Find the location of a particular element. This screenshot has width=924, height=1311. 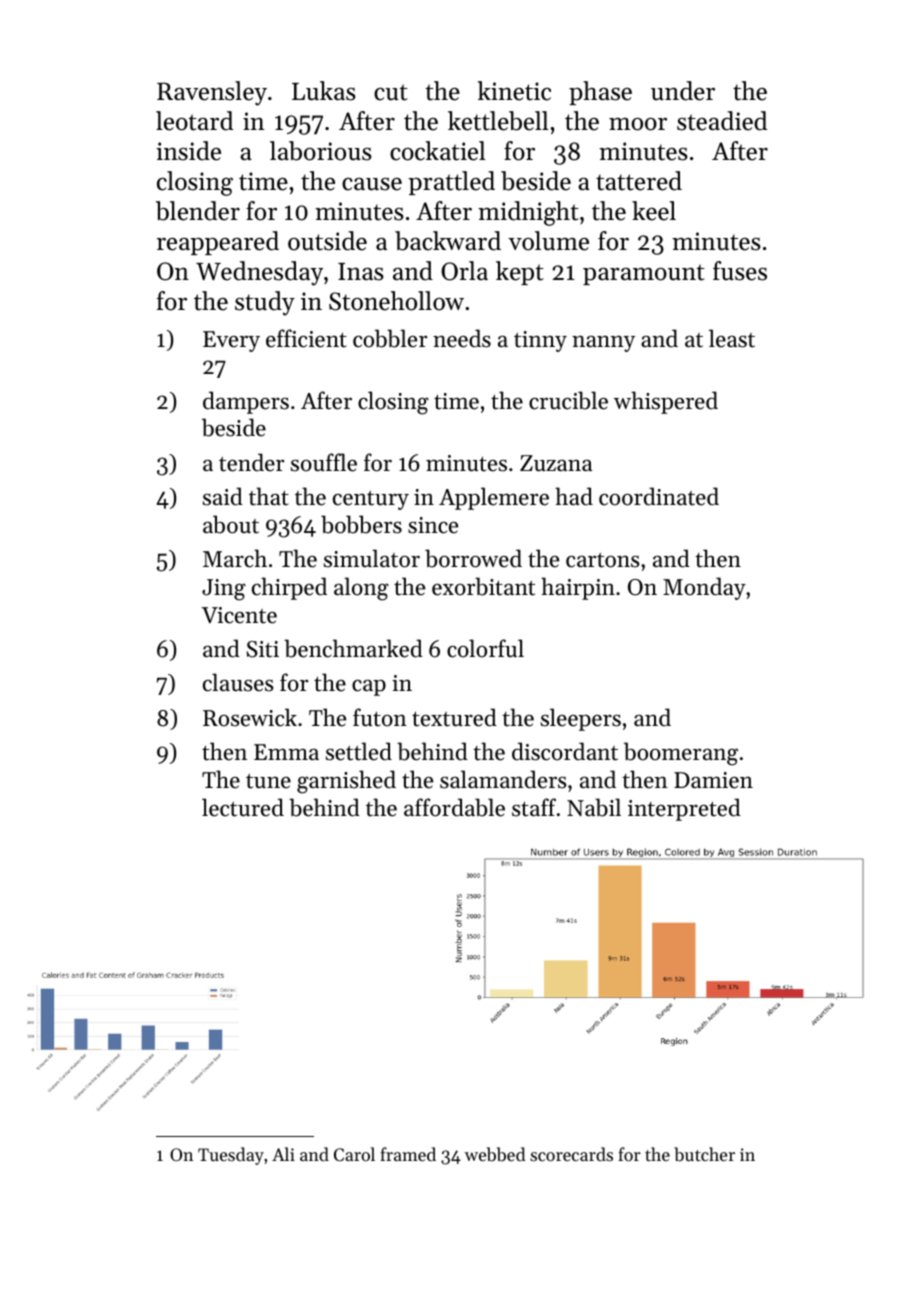

inside is located at coordinates (188, 151).
